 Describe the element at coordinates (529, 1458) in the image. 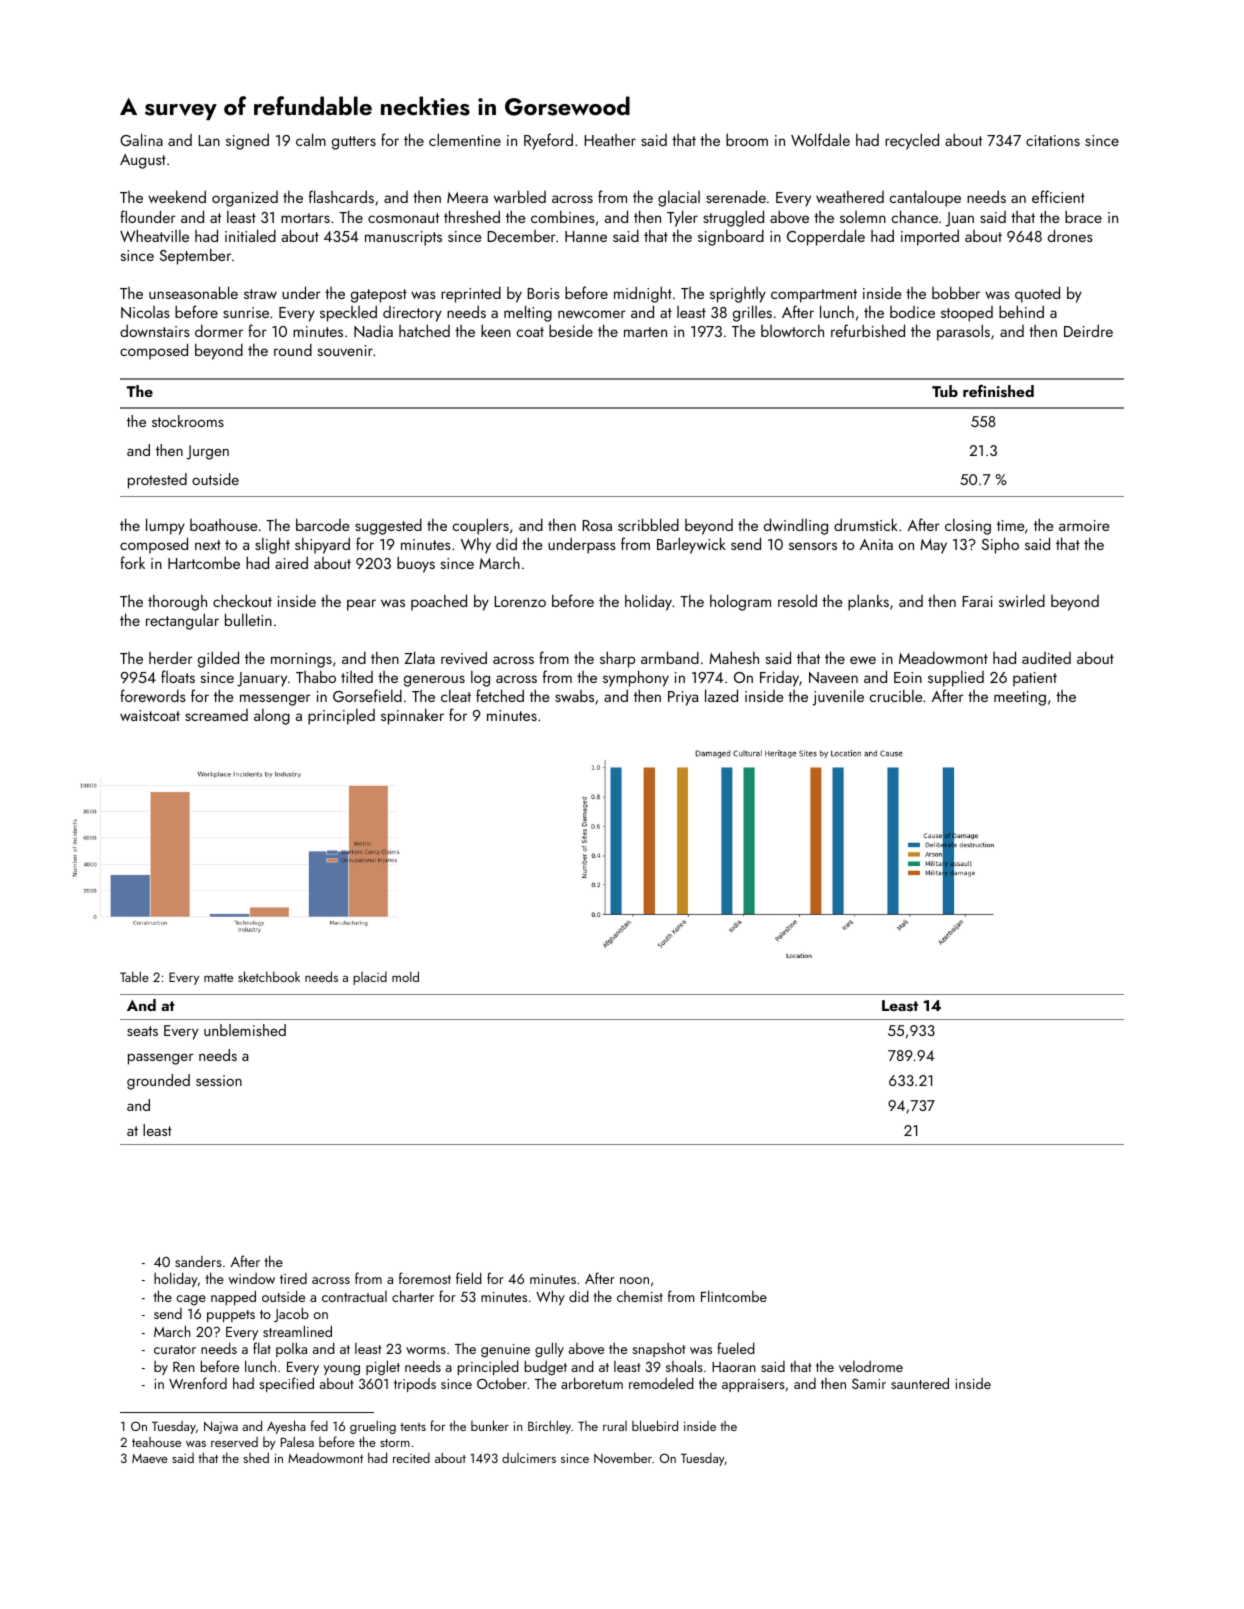

I see `dulcimers` at that location.
